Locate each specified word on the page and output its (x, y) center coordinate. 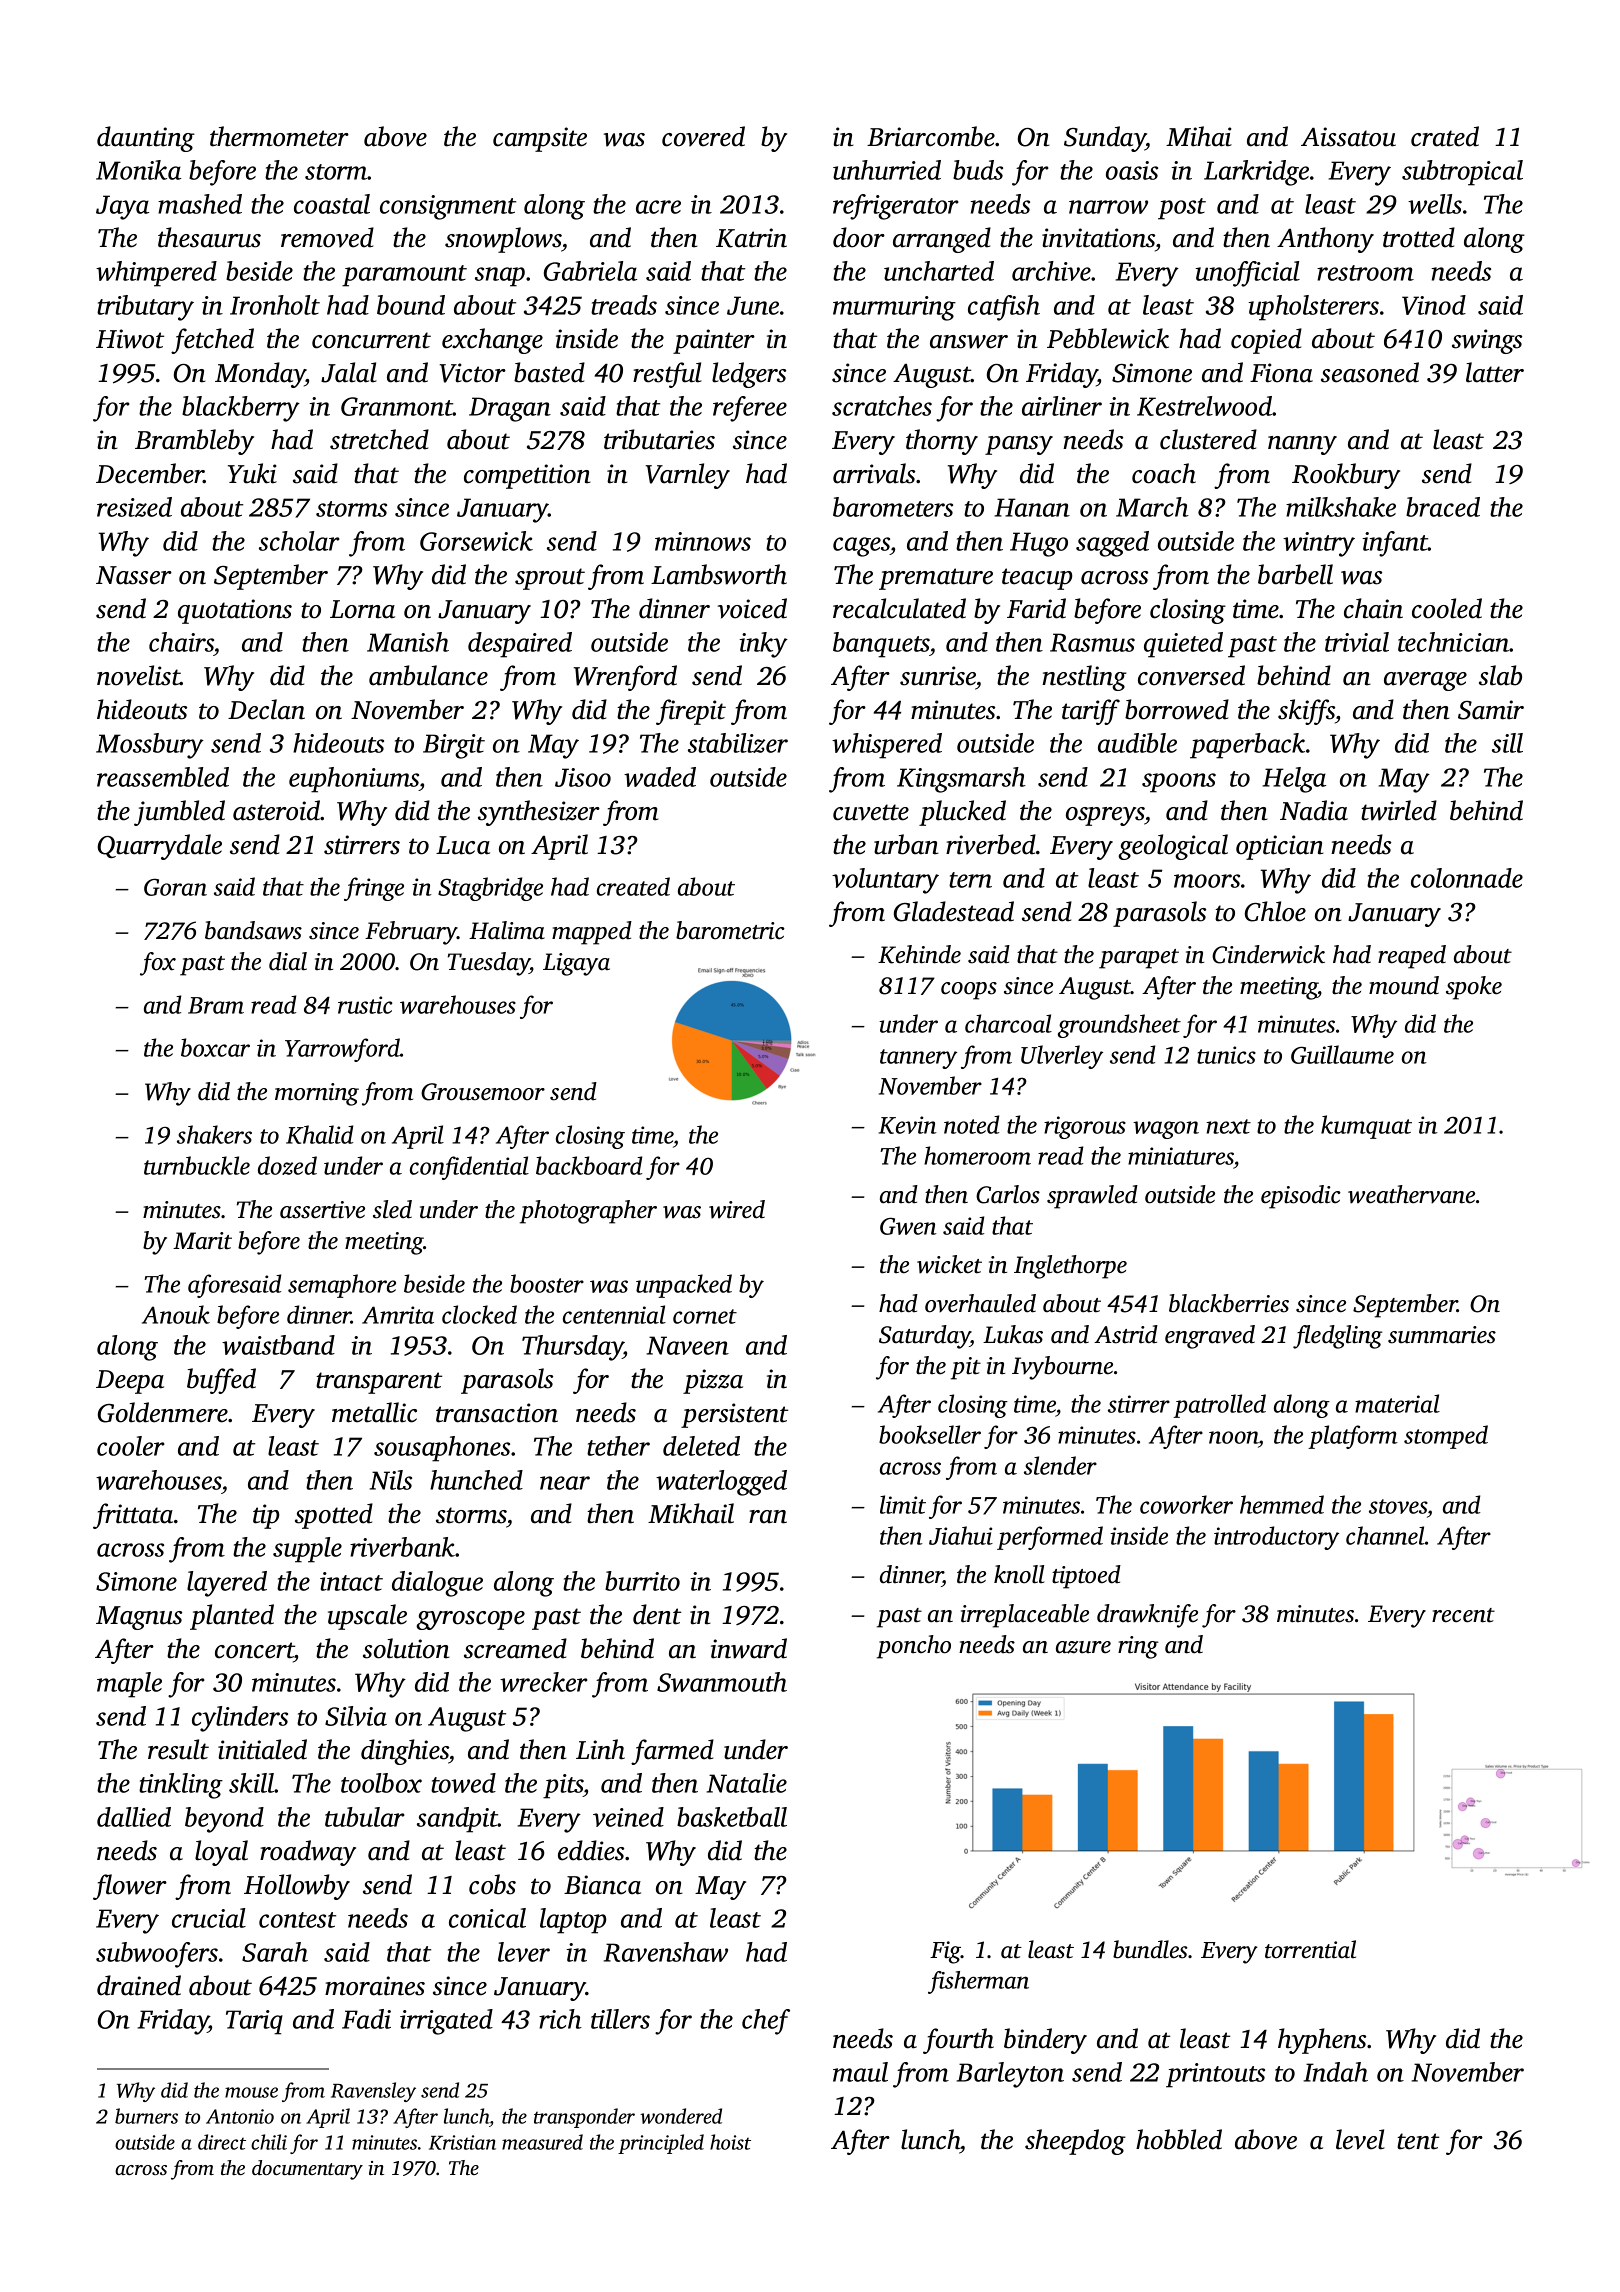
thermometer (279, 136)
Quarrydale (159, 847)
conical (487, 1918)
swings (1487, 341)
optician (1280, 847)
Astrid (1126, 1334)
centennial (614, 1314)
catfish (1004, 308)
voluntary (885, 881)
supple (307, 1550)
